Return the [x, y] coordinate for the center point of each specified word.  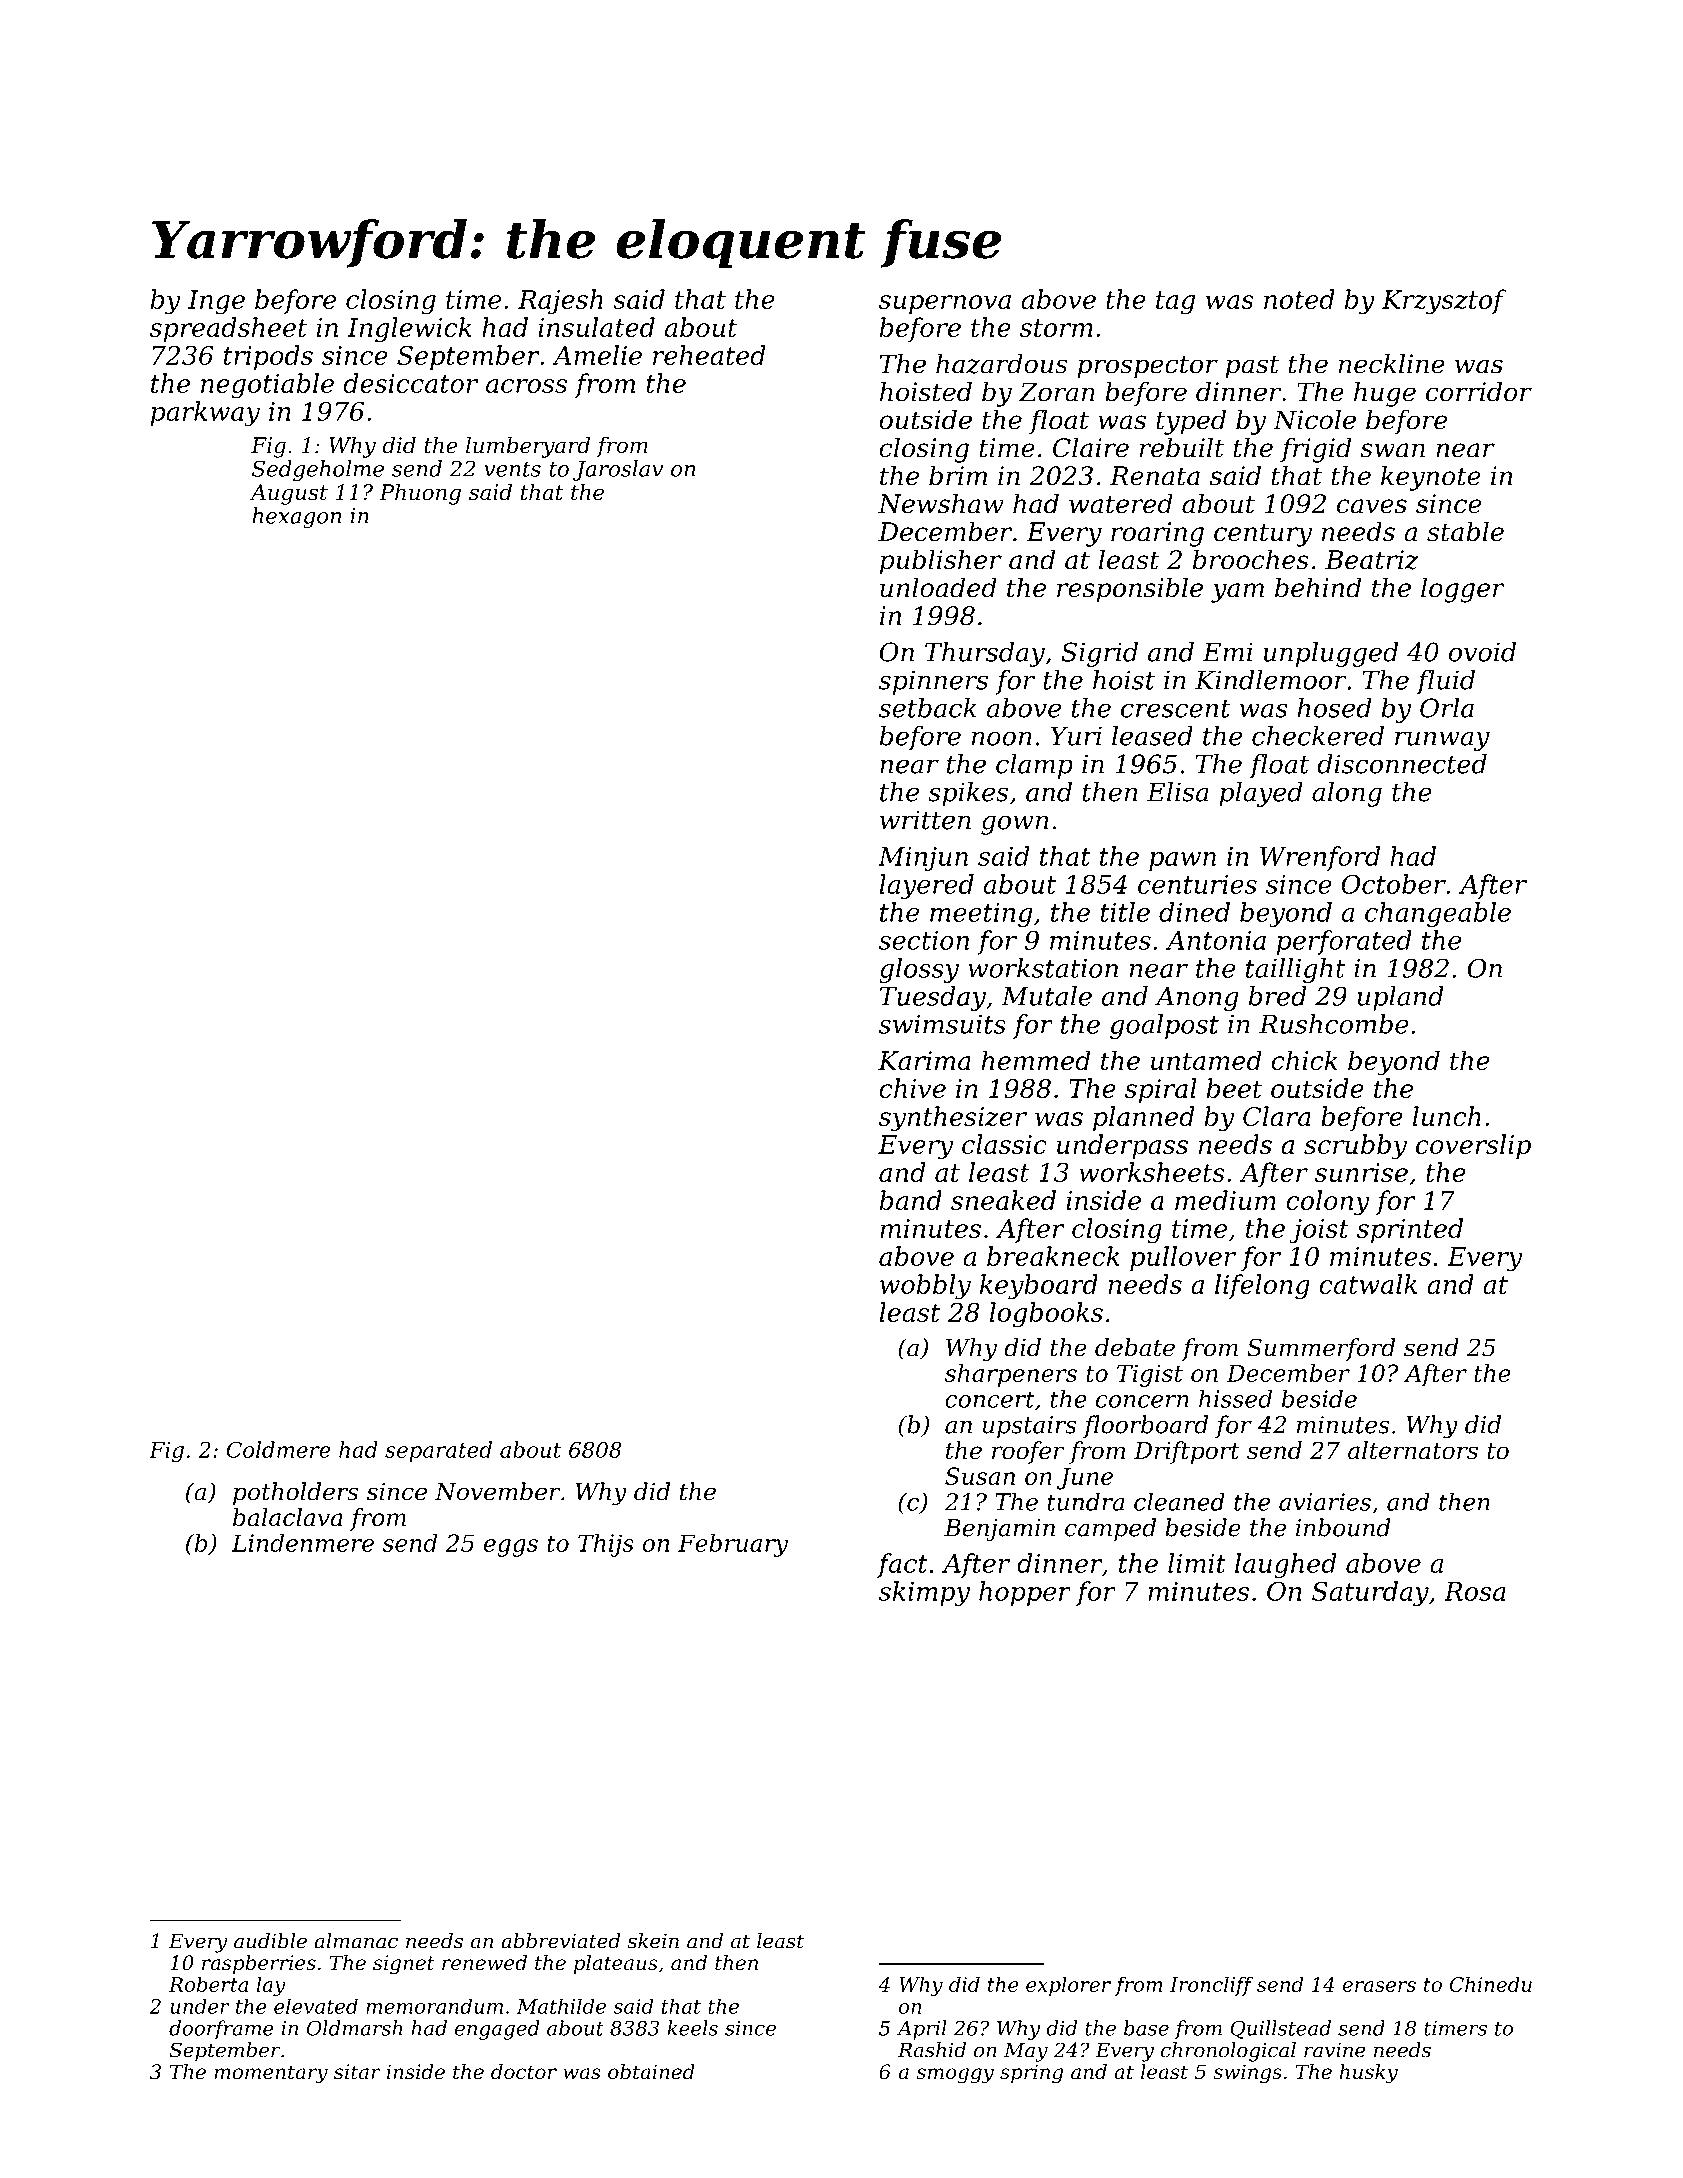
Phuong [420, 494]
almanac [356, 1941]
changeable [1438, 914]
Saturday [1370, 1593]
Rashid [932, 2050]
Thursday [985, 654]
